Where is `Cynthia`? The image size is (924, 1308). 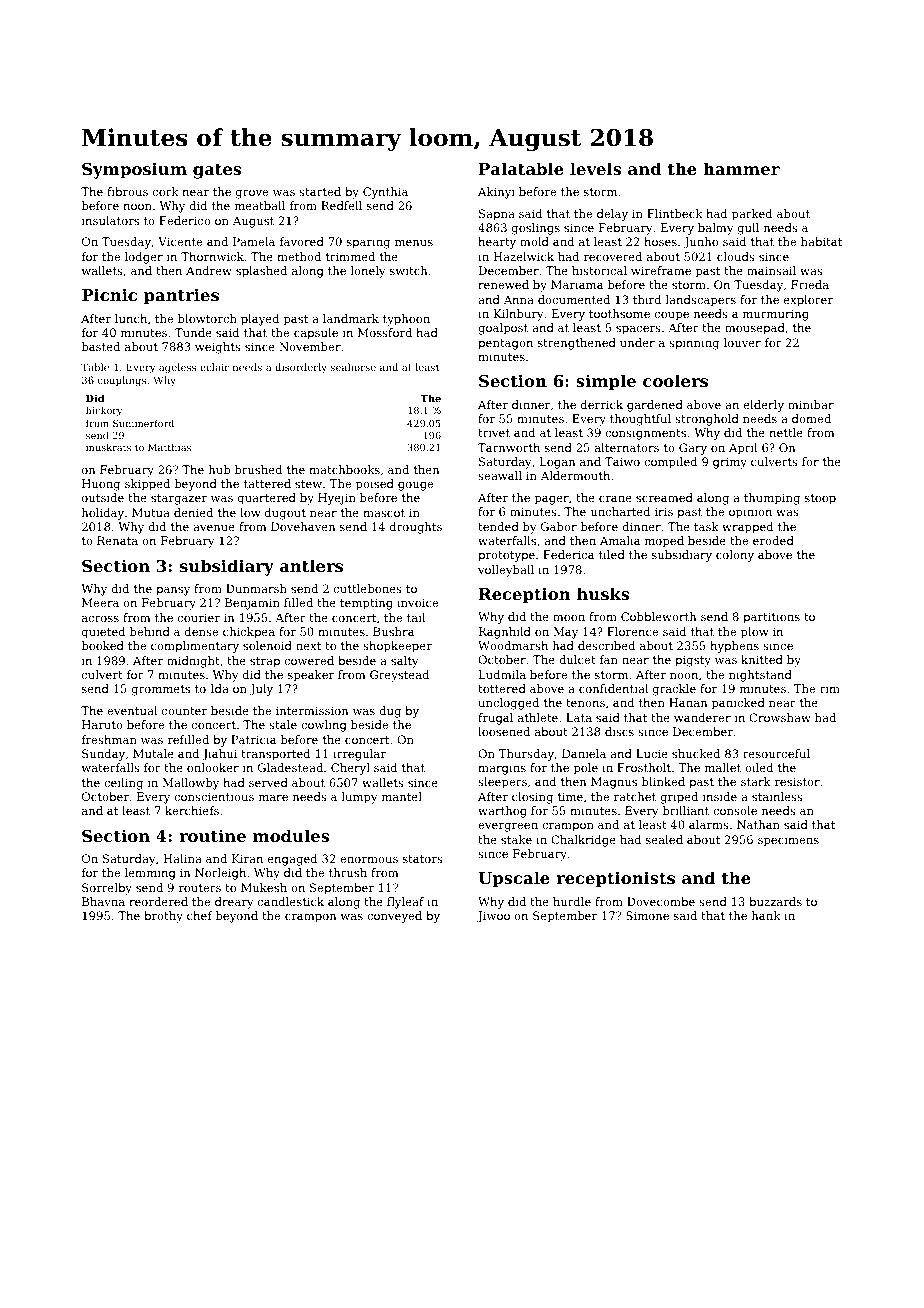
Cynthia is located at coordinates (385, 193).
